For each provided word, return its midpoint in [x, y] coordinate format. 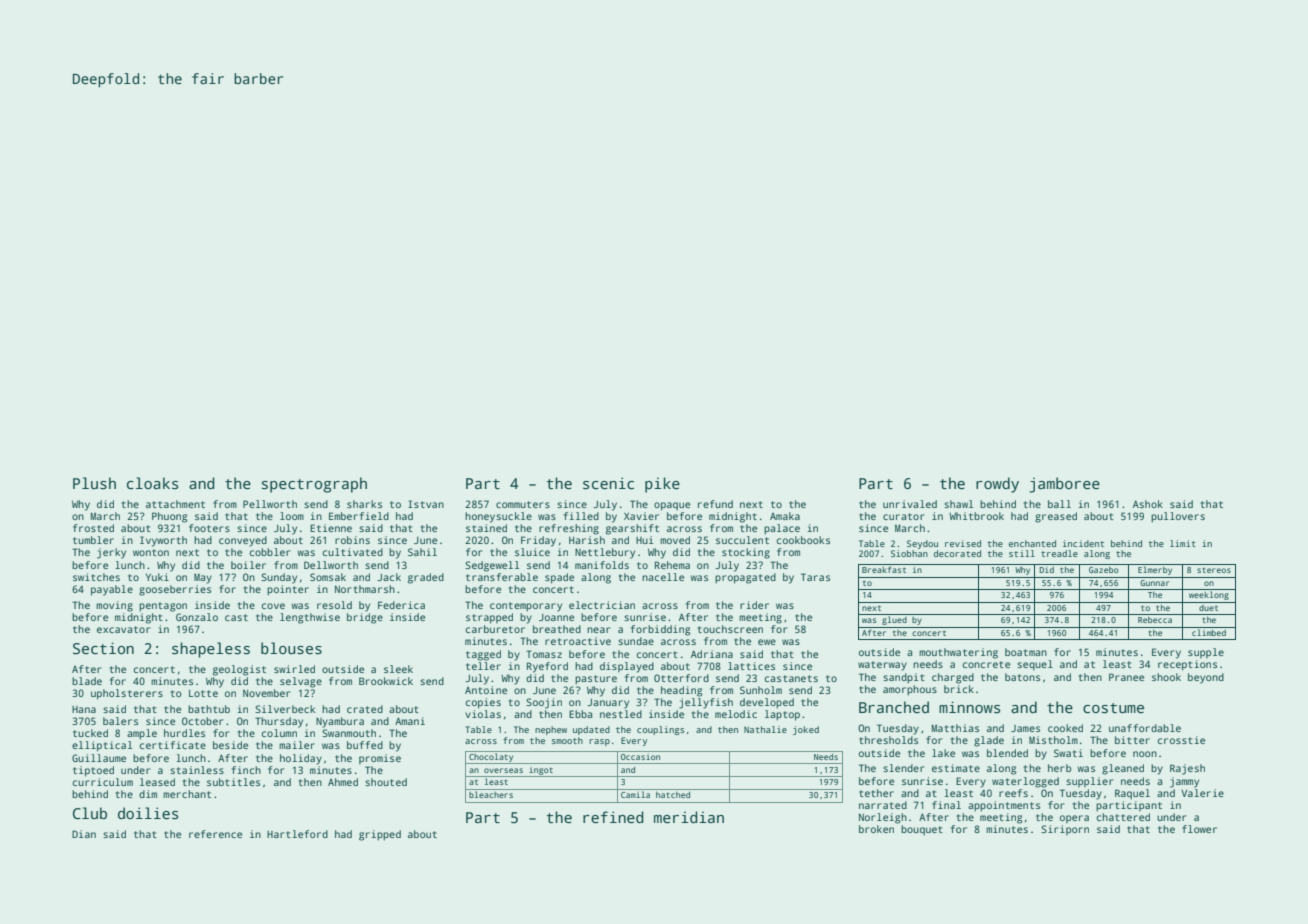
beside [230, 745]
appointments [1004, 806]
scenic [608, 483]
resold [334, 605]
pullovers [1178, 517]
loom [292, 516]
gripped [380, 835]
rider [754, 605]
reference [215, 834]
